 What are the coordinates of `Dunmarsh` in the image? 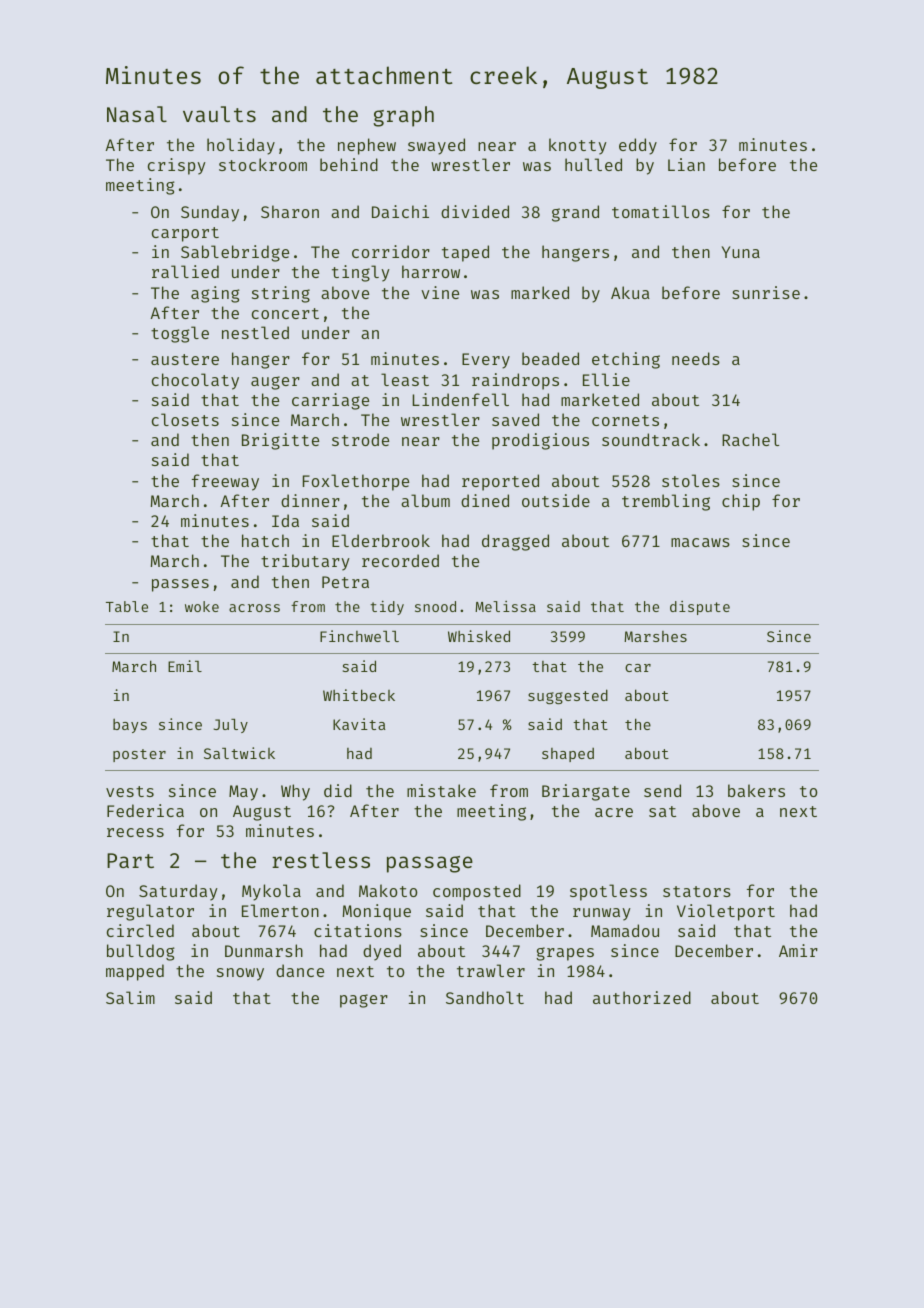 It's located at (264, 950).
